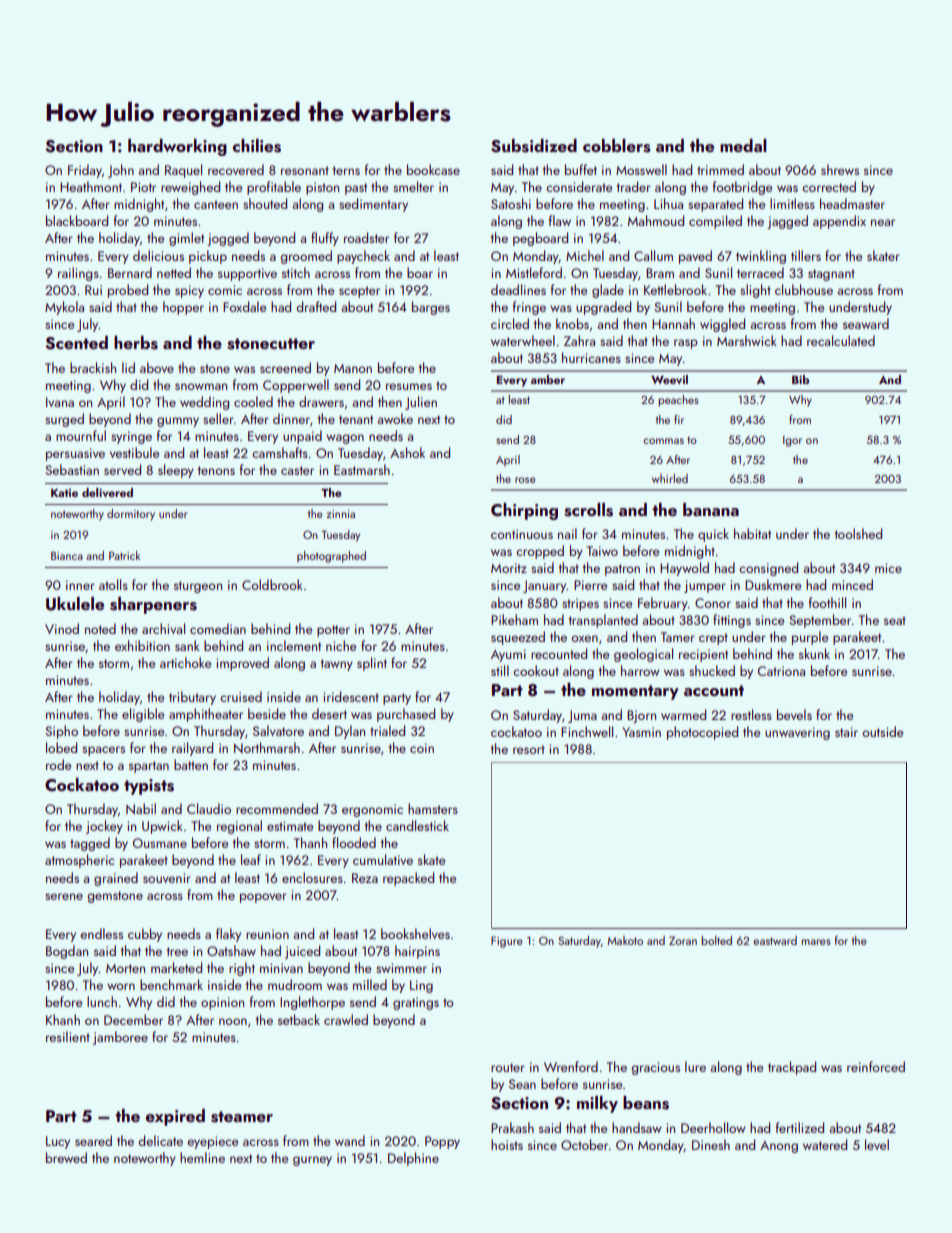 Image resolution: width=952 pixels, height=1233 pixels. I want to click on Bib, so click(800, 379).
